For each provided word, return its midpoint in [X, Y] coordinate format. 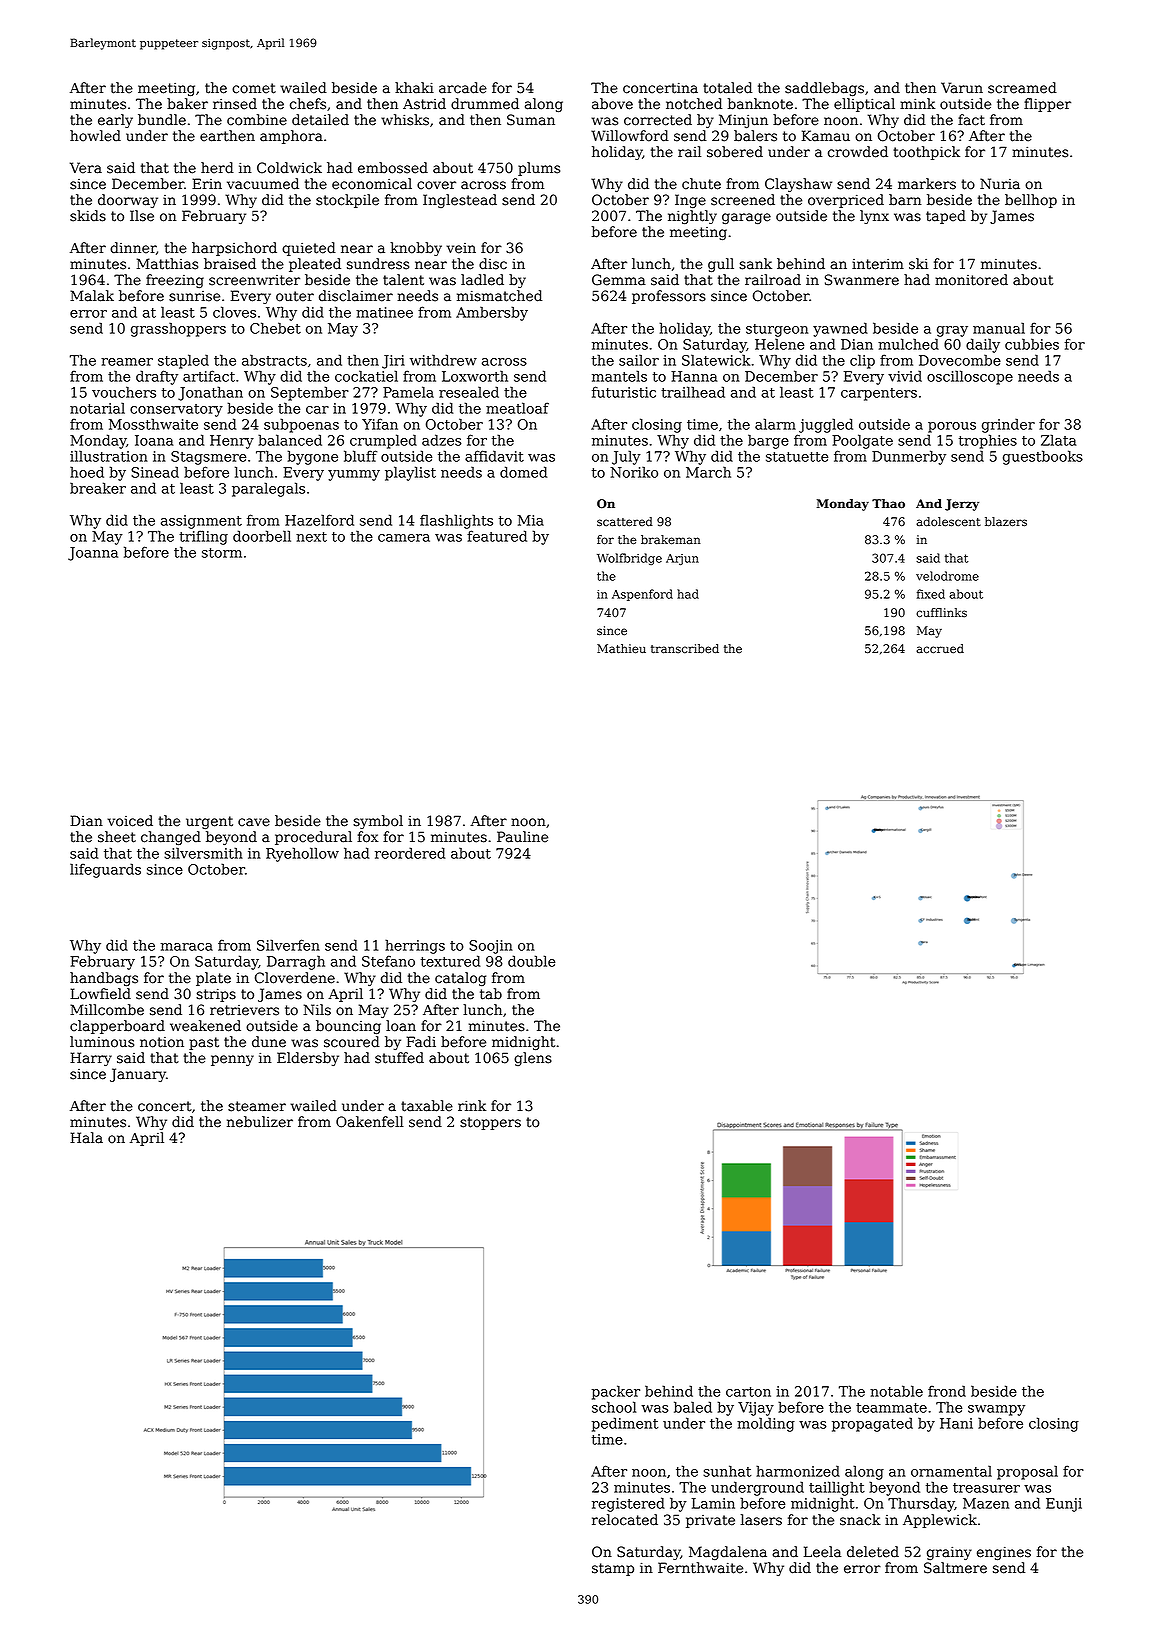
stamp [613, 1569]
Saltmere [955, 1568]
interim [878, 264]
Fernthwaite [700, 1568]
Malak [92, 296]
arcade [463, 88]
